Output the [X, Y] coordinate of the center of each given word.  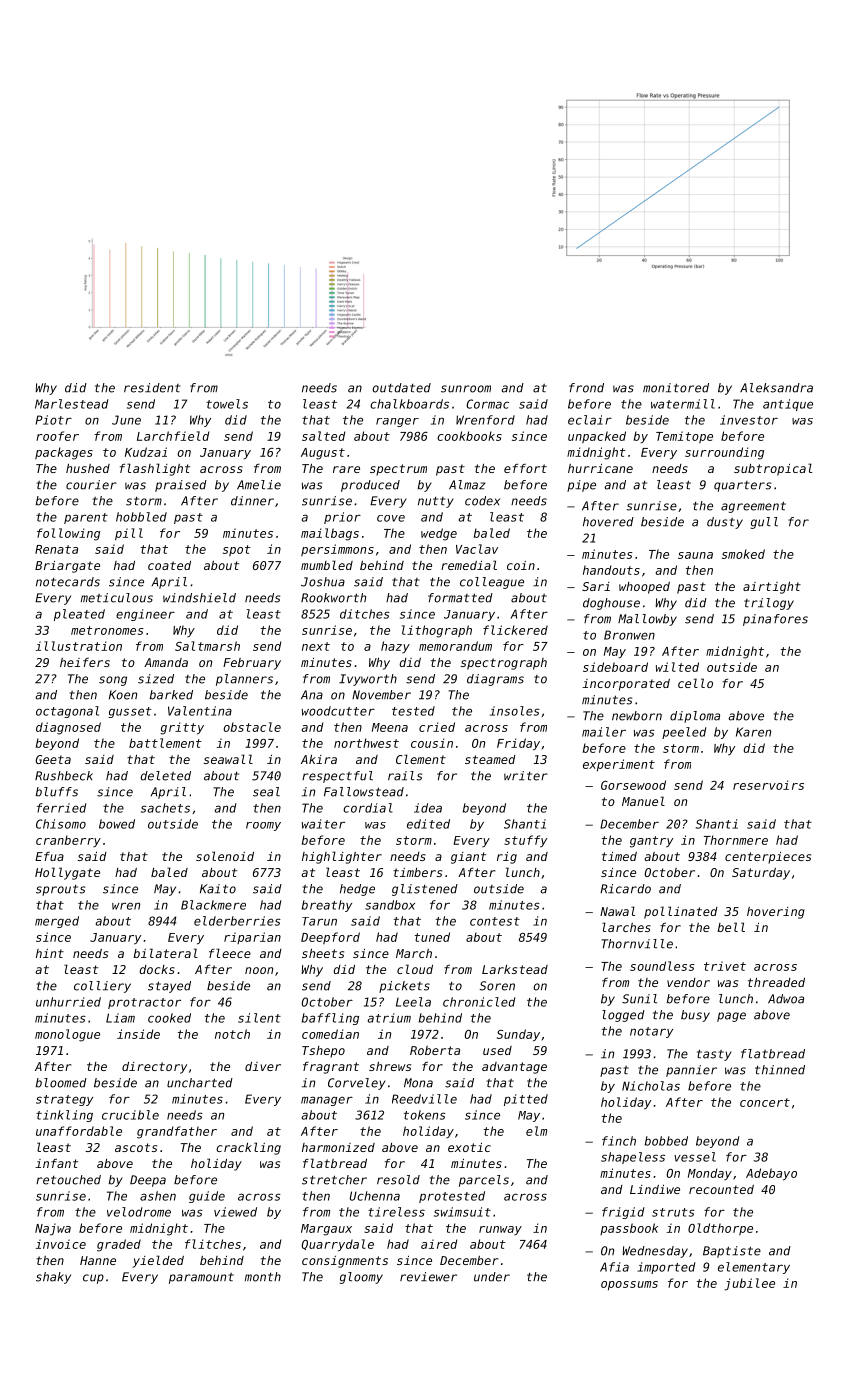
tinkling [64, 1116]
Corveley [357, 1084]
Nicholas [651, 1086]
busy [695, 1016]
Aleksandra [776, 388]
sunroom [466, 389]
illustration [79, 646]
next [316, 646]
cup [93, 1279]
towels [227, 404]
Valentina [200, 711]
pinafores [775, 620]
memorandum [455, 646]
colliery [102, 987]
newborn [637, 716]
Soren [497, 986]
